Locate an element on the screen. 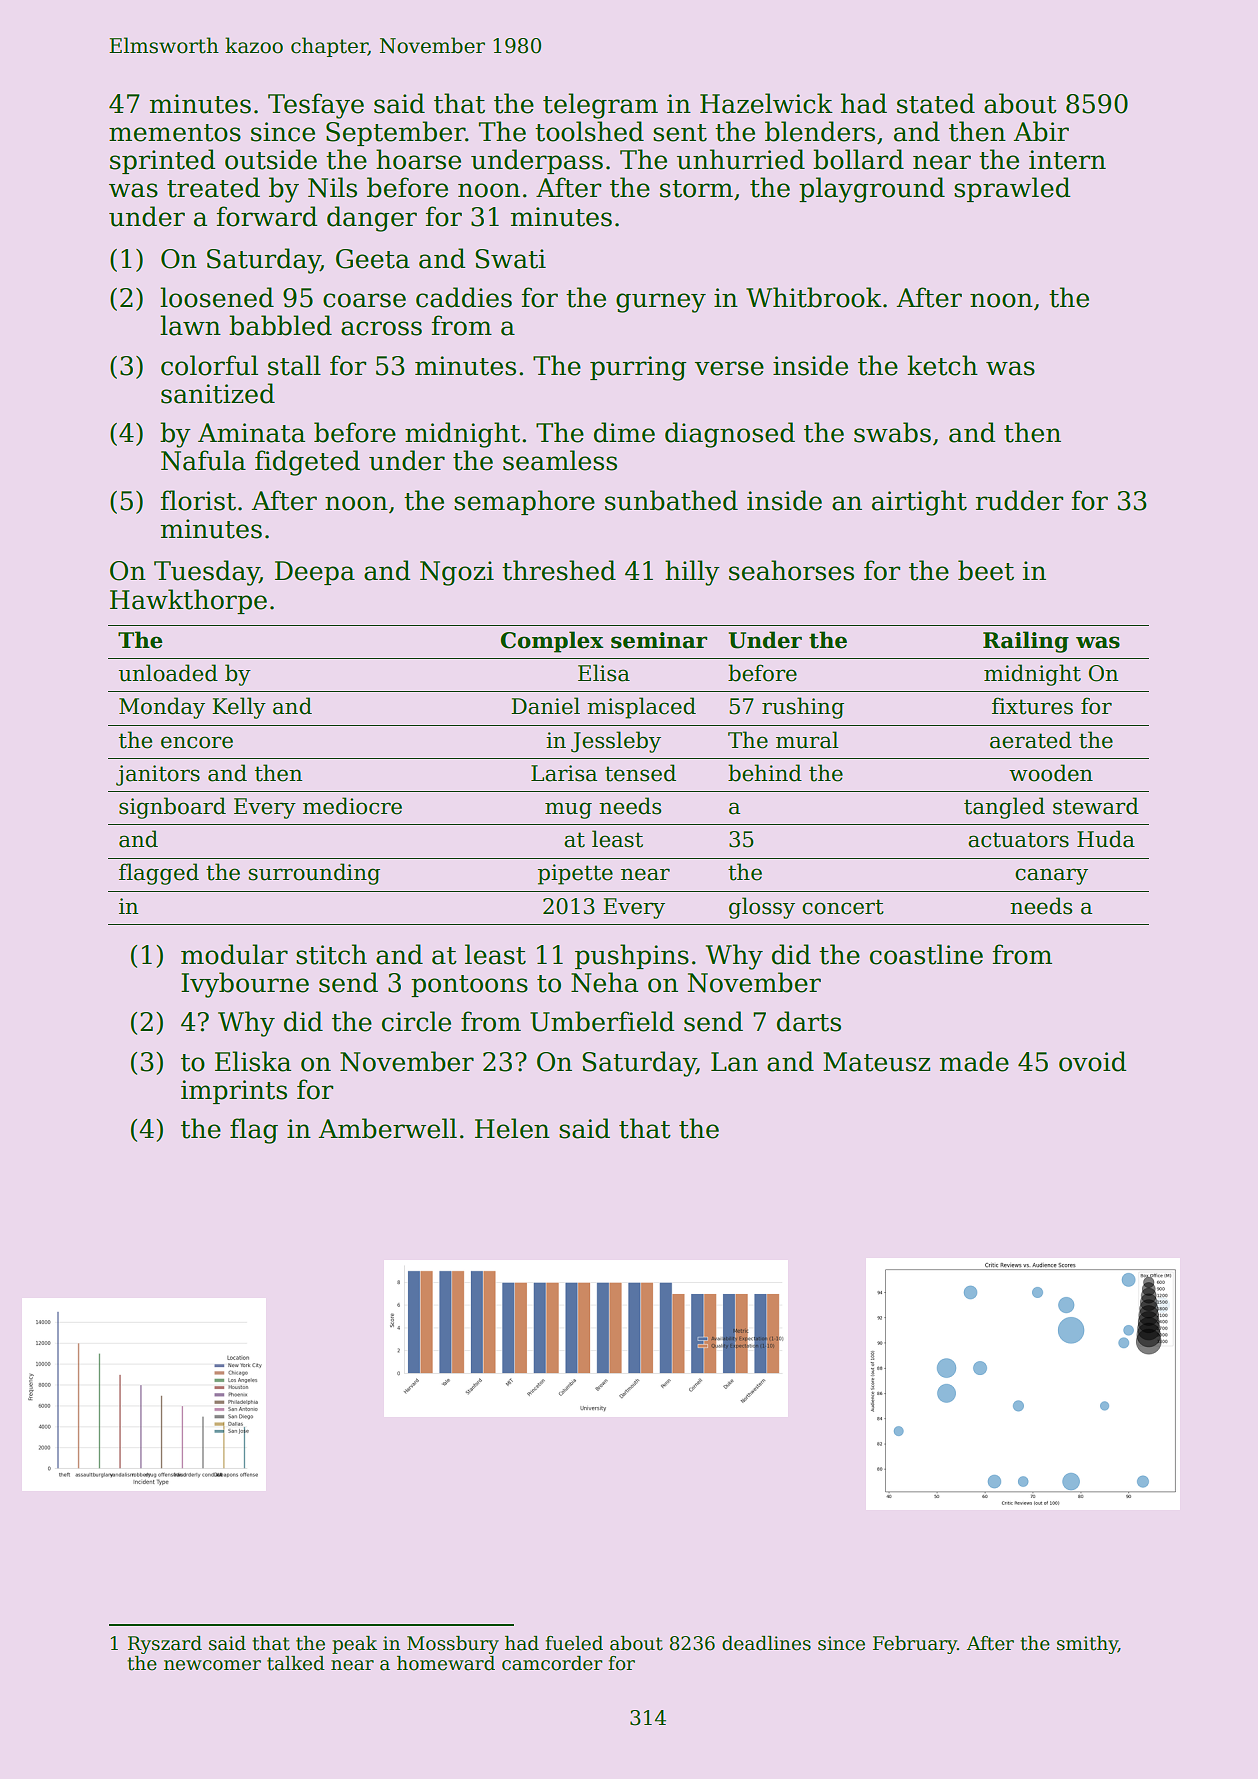 This screenshot has width=1258, height=1779. storm is located at coordinates (696, 189).
